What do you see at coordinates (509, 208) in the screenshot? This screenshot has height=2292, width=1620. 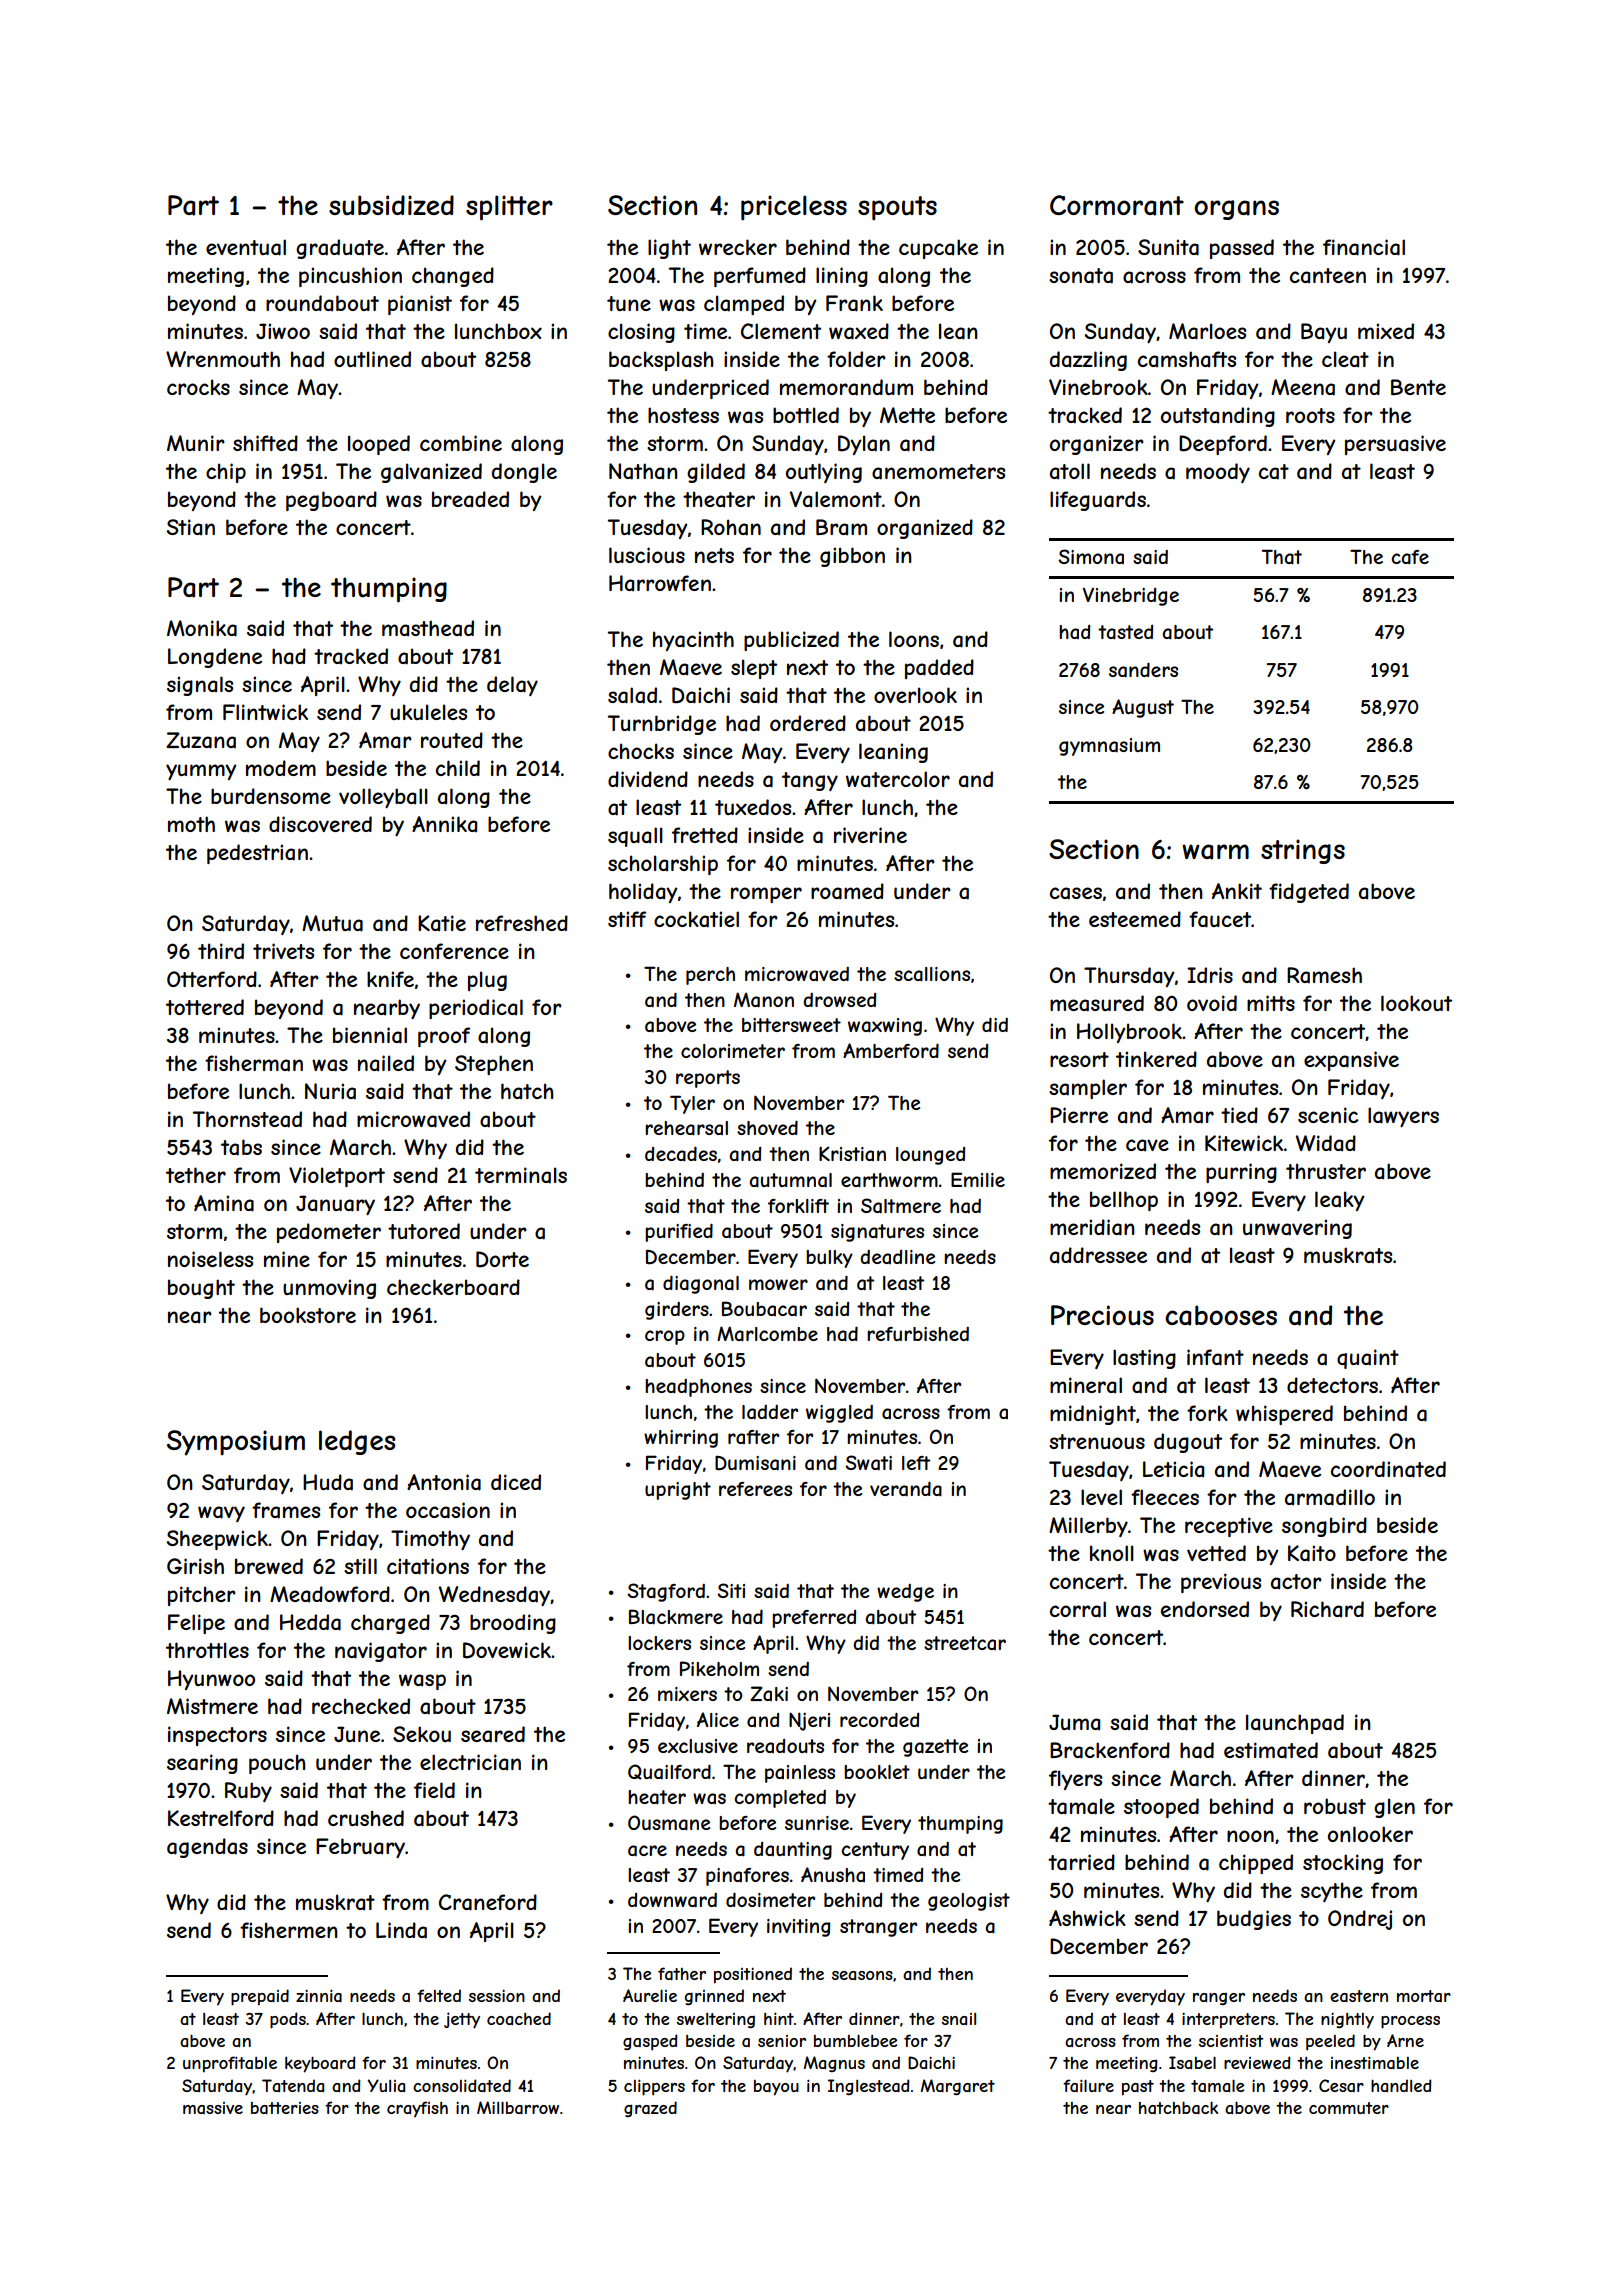 I see `splitter` at bounding box center [509, 208].
